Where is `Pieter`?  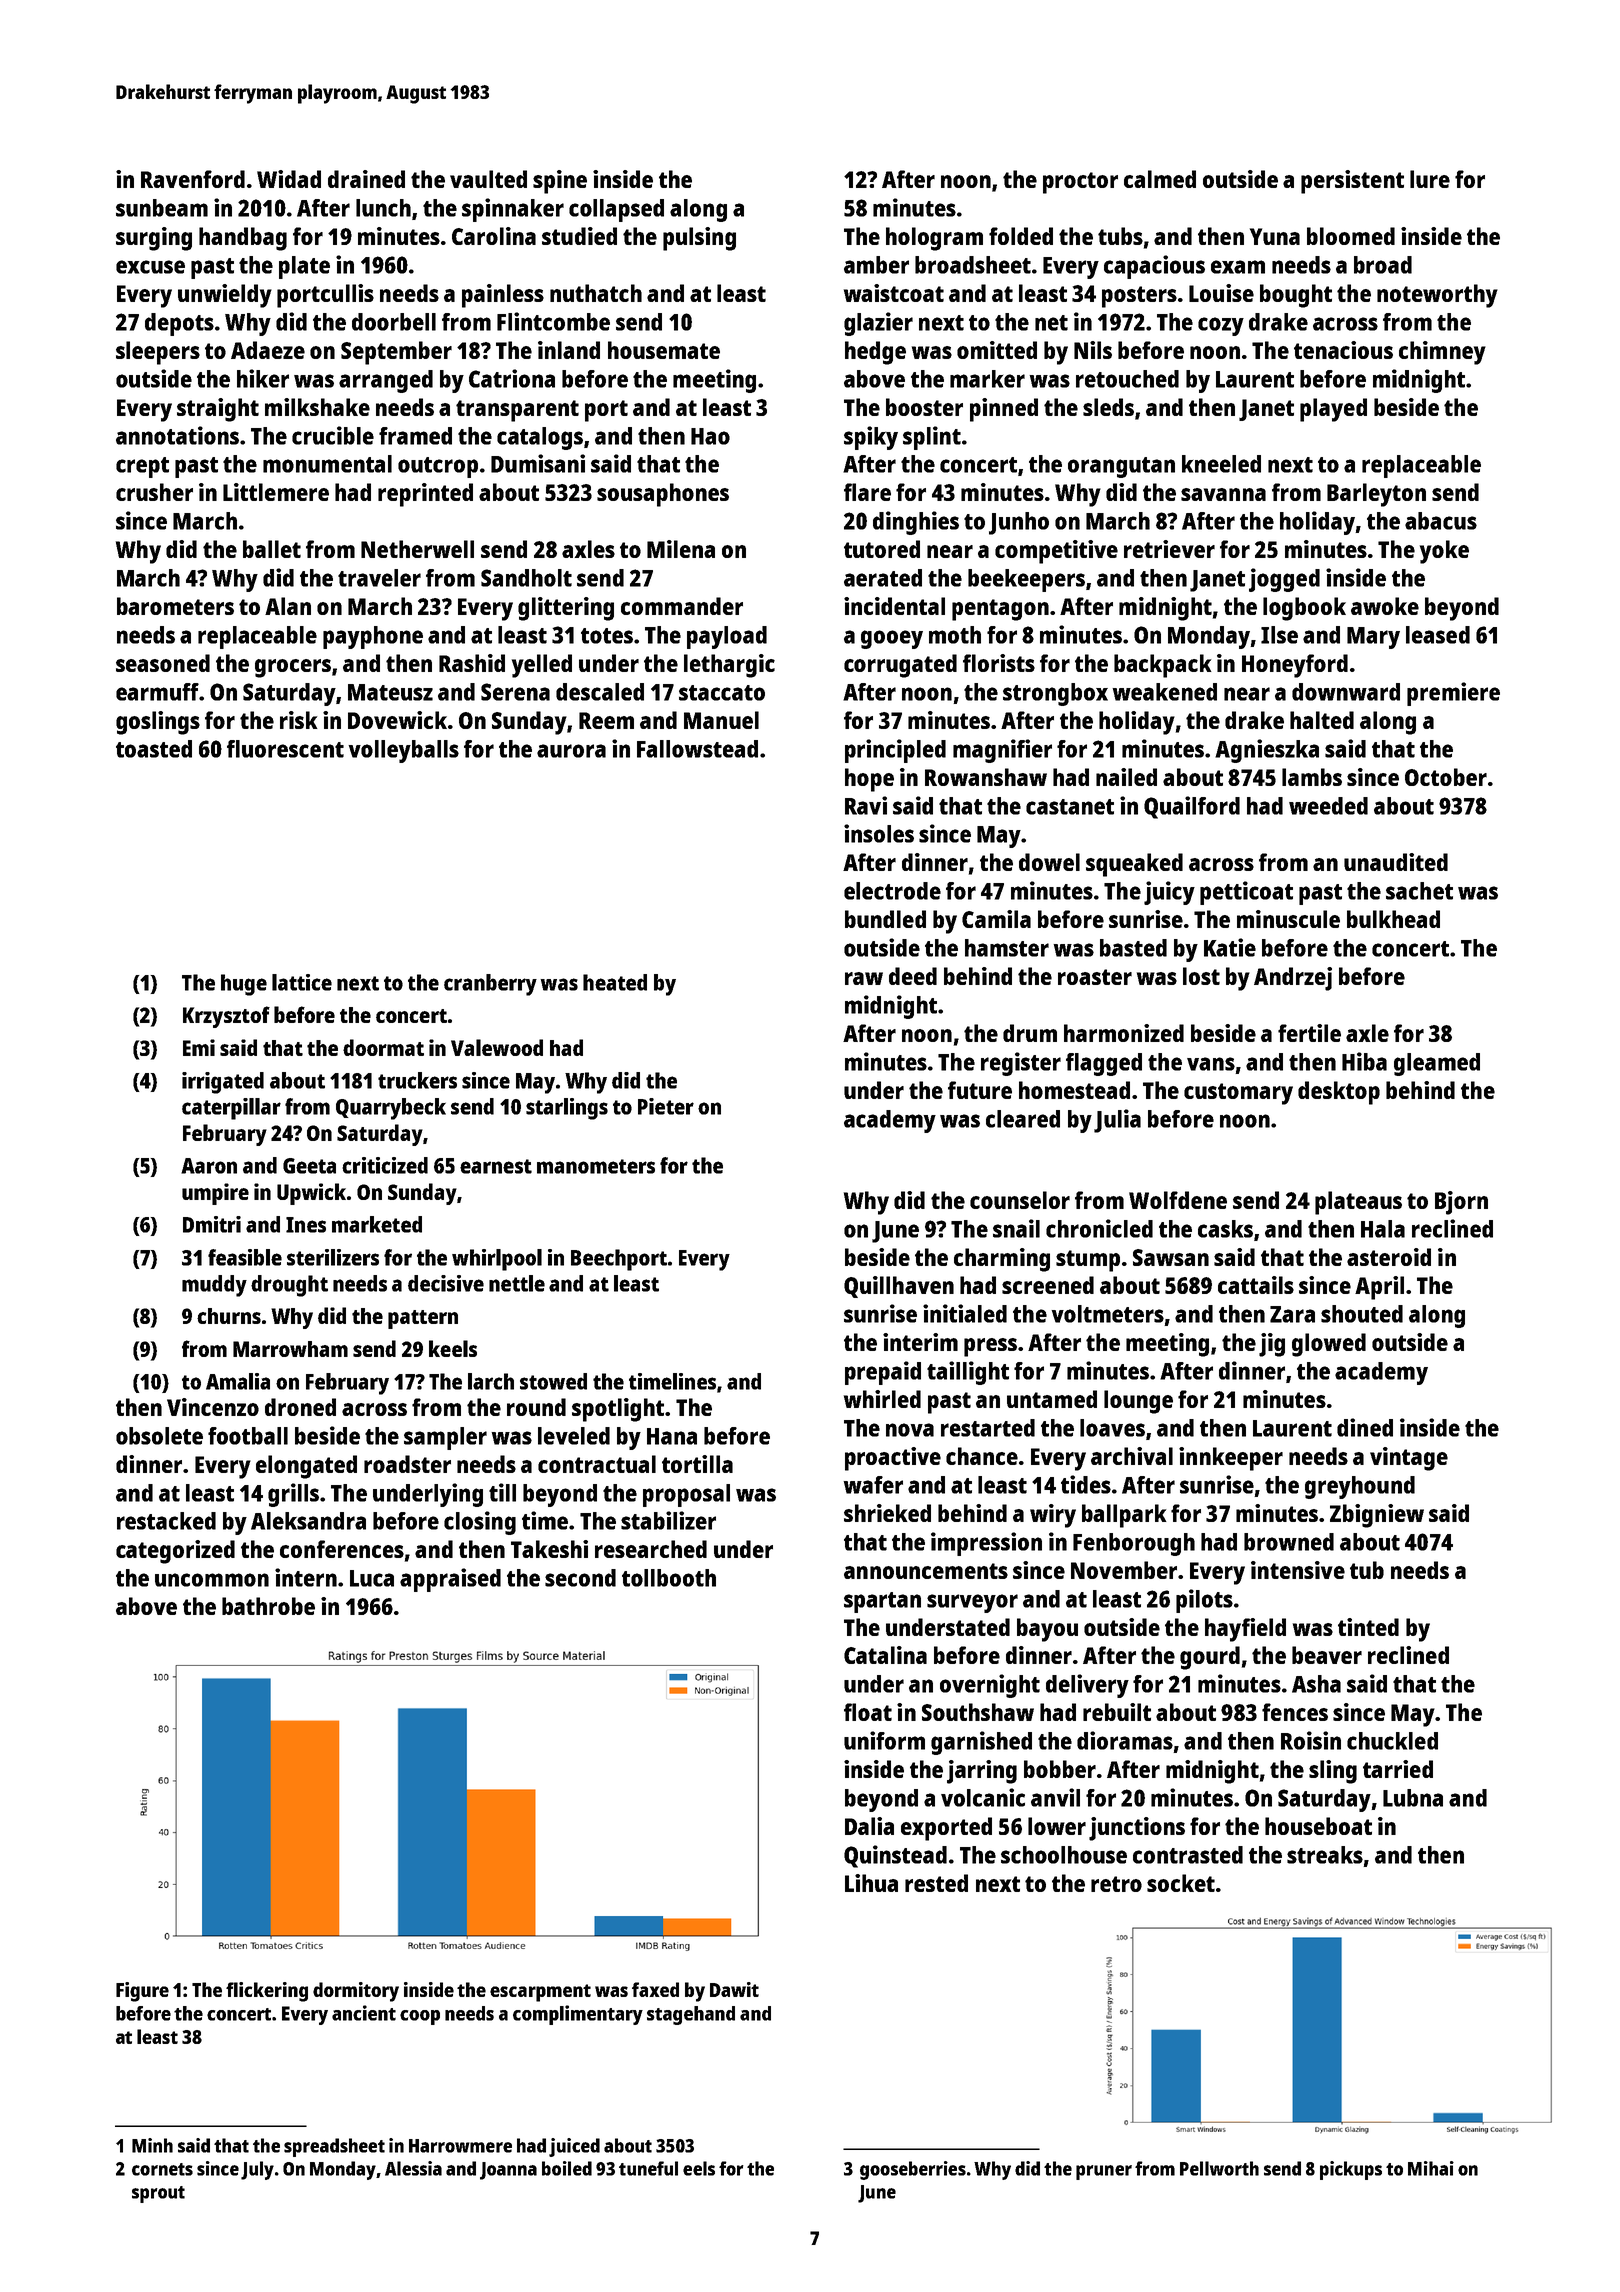 Pieter is located at coordinates (666, 1106).
